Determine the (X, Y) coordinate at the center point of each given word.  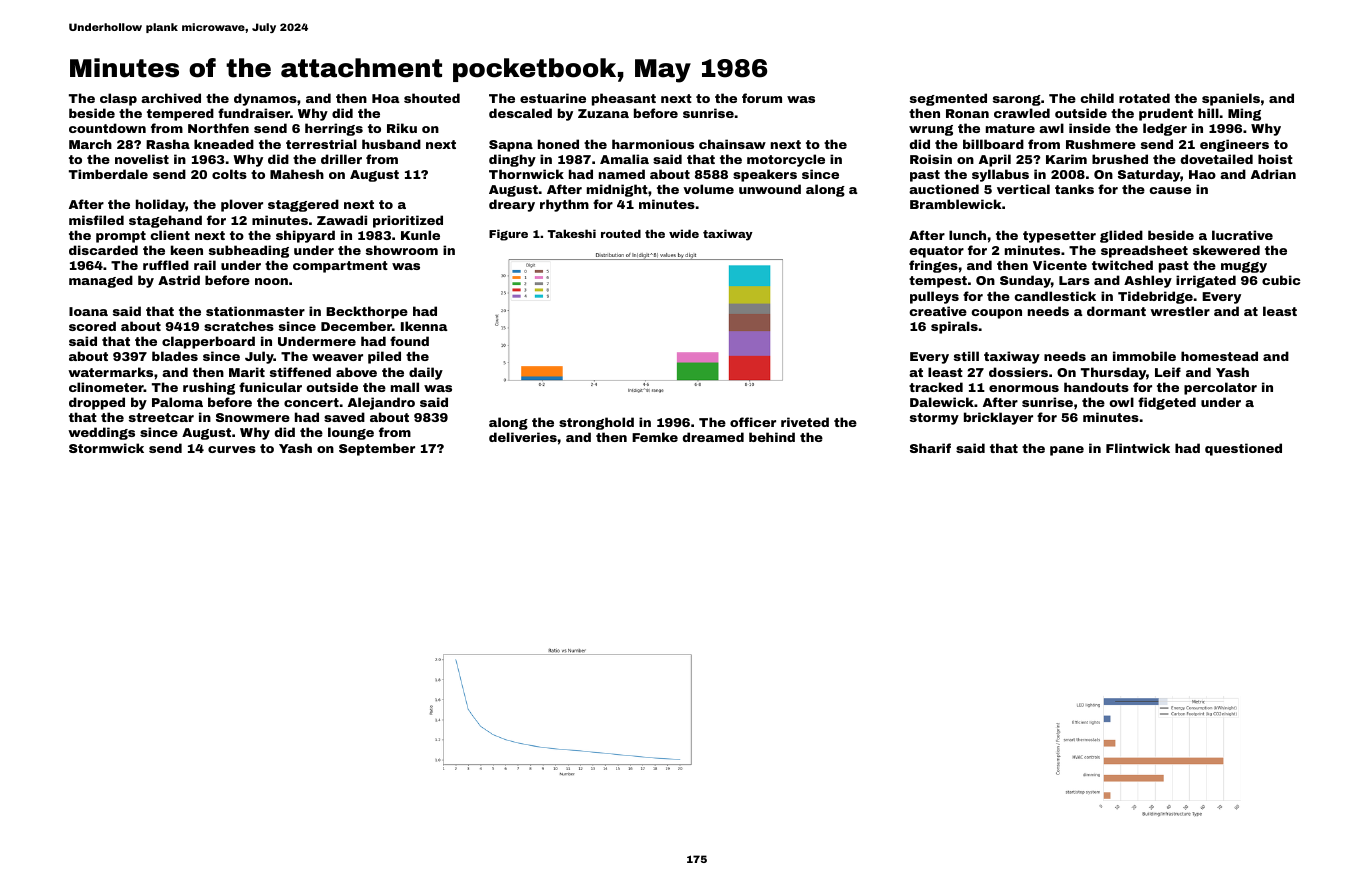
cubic (1281, 280)
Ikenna (424, 326)
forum (762, 98)
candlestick (1055, 296)
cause (1170, 190)
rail (205, 265)
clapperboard (208, 342)
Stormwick (106, 448)
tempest (938, 282)
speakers (765, 175)
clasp (118, 99)
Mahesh (297, 174)
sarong (1017, 100)
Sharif (930, 448)
